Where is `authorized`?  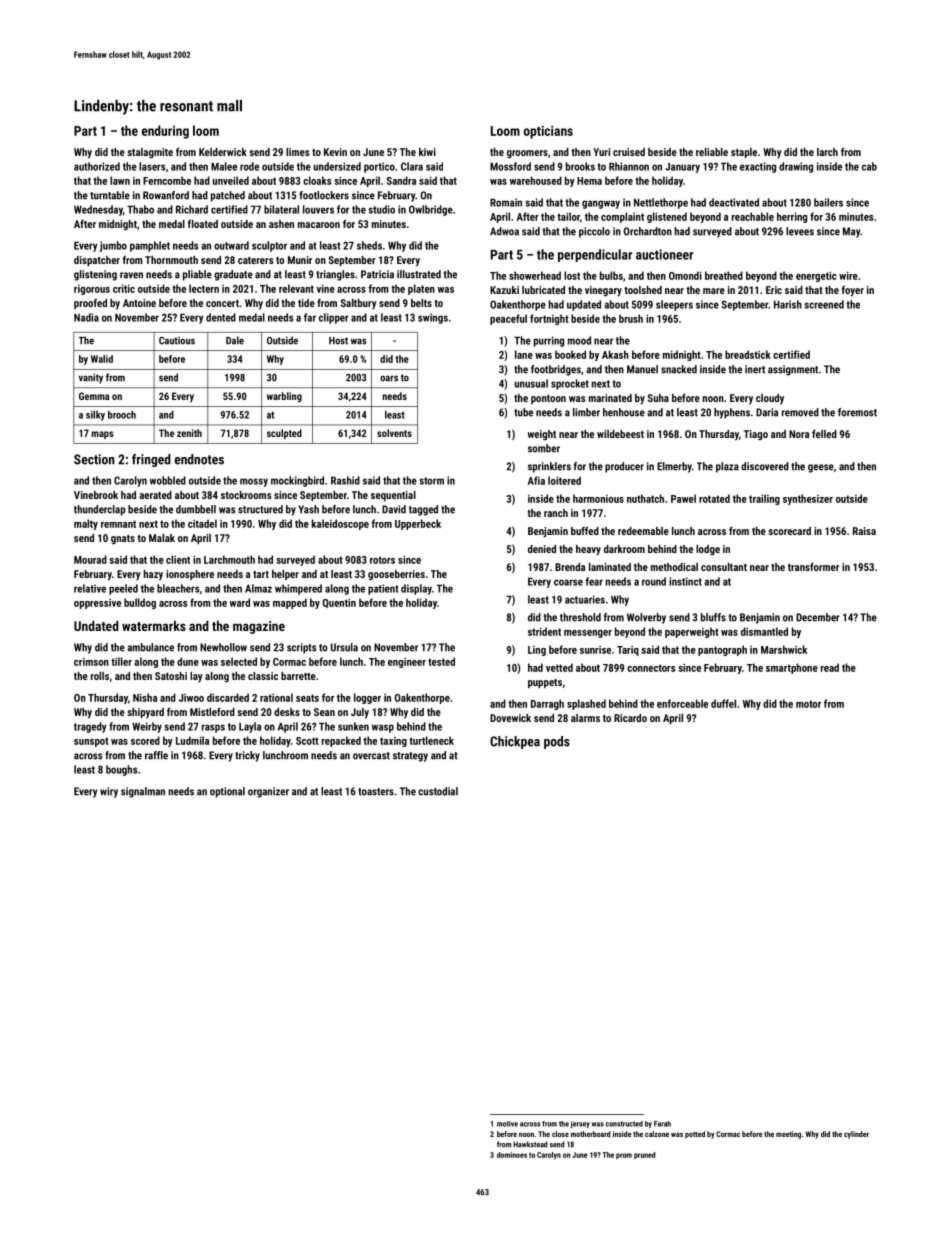 authorized is located at coordinates (97, 166).
